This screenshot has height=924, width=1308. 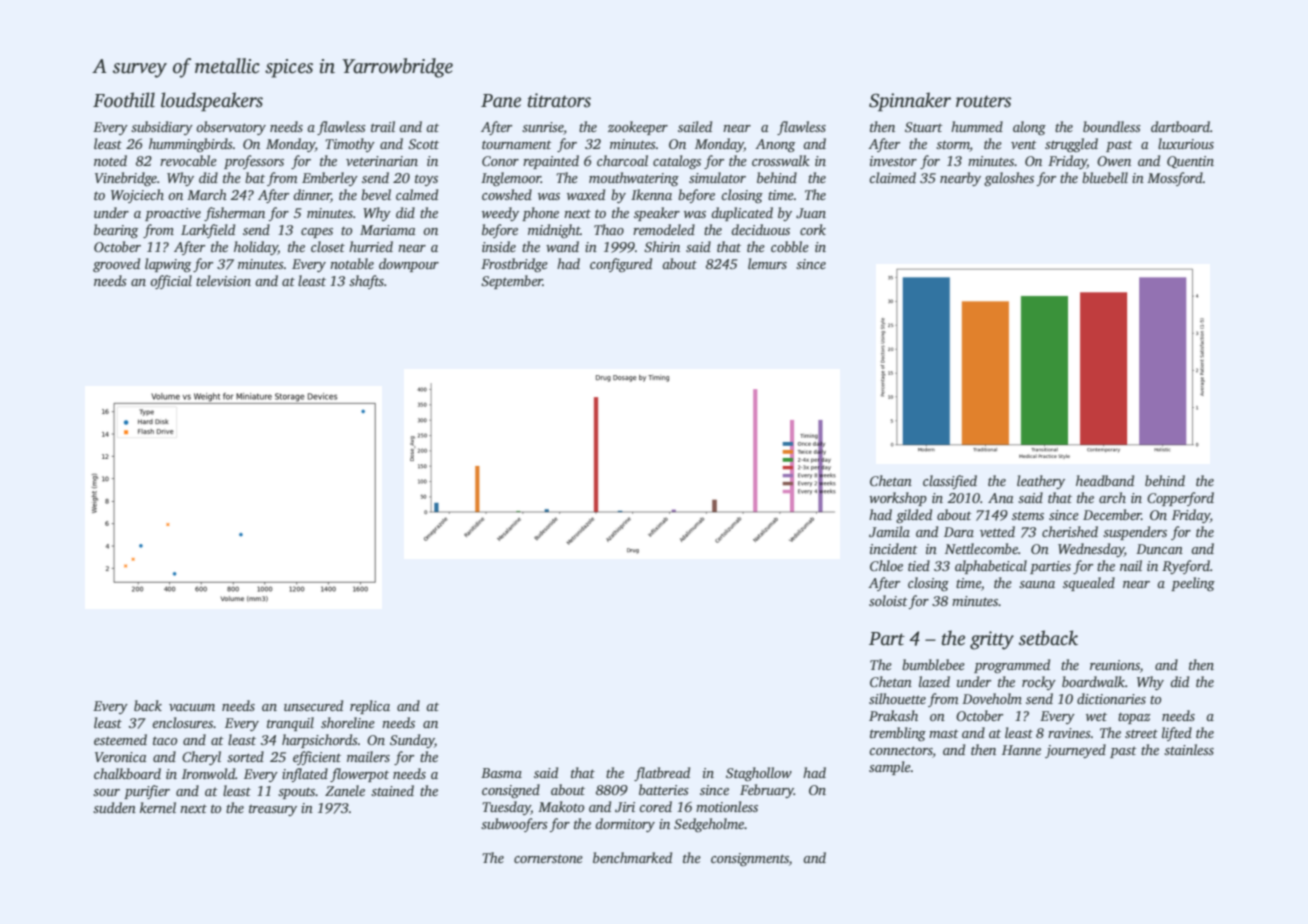 What do you see at coordinates (370, 707) in the screenshot?
I see `replica` at bounding box center [370, 707].
